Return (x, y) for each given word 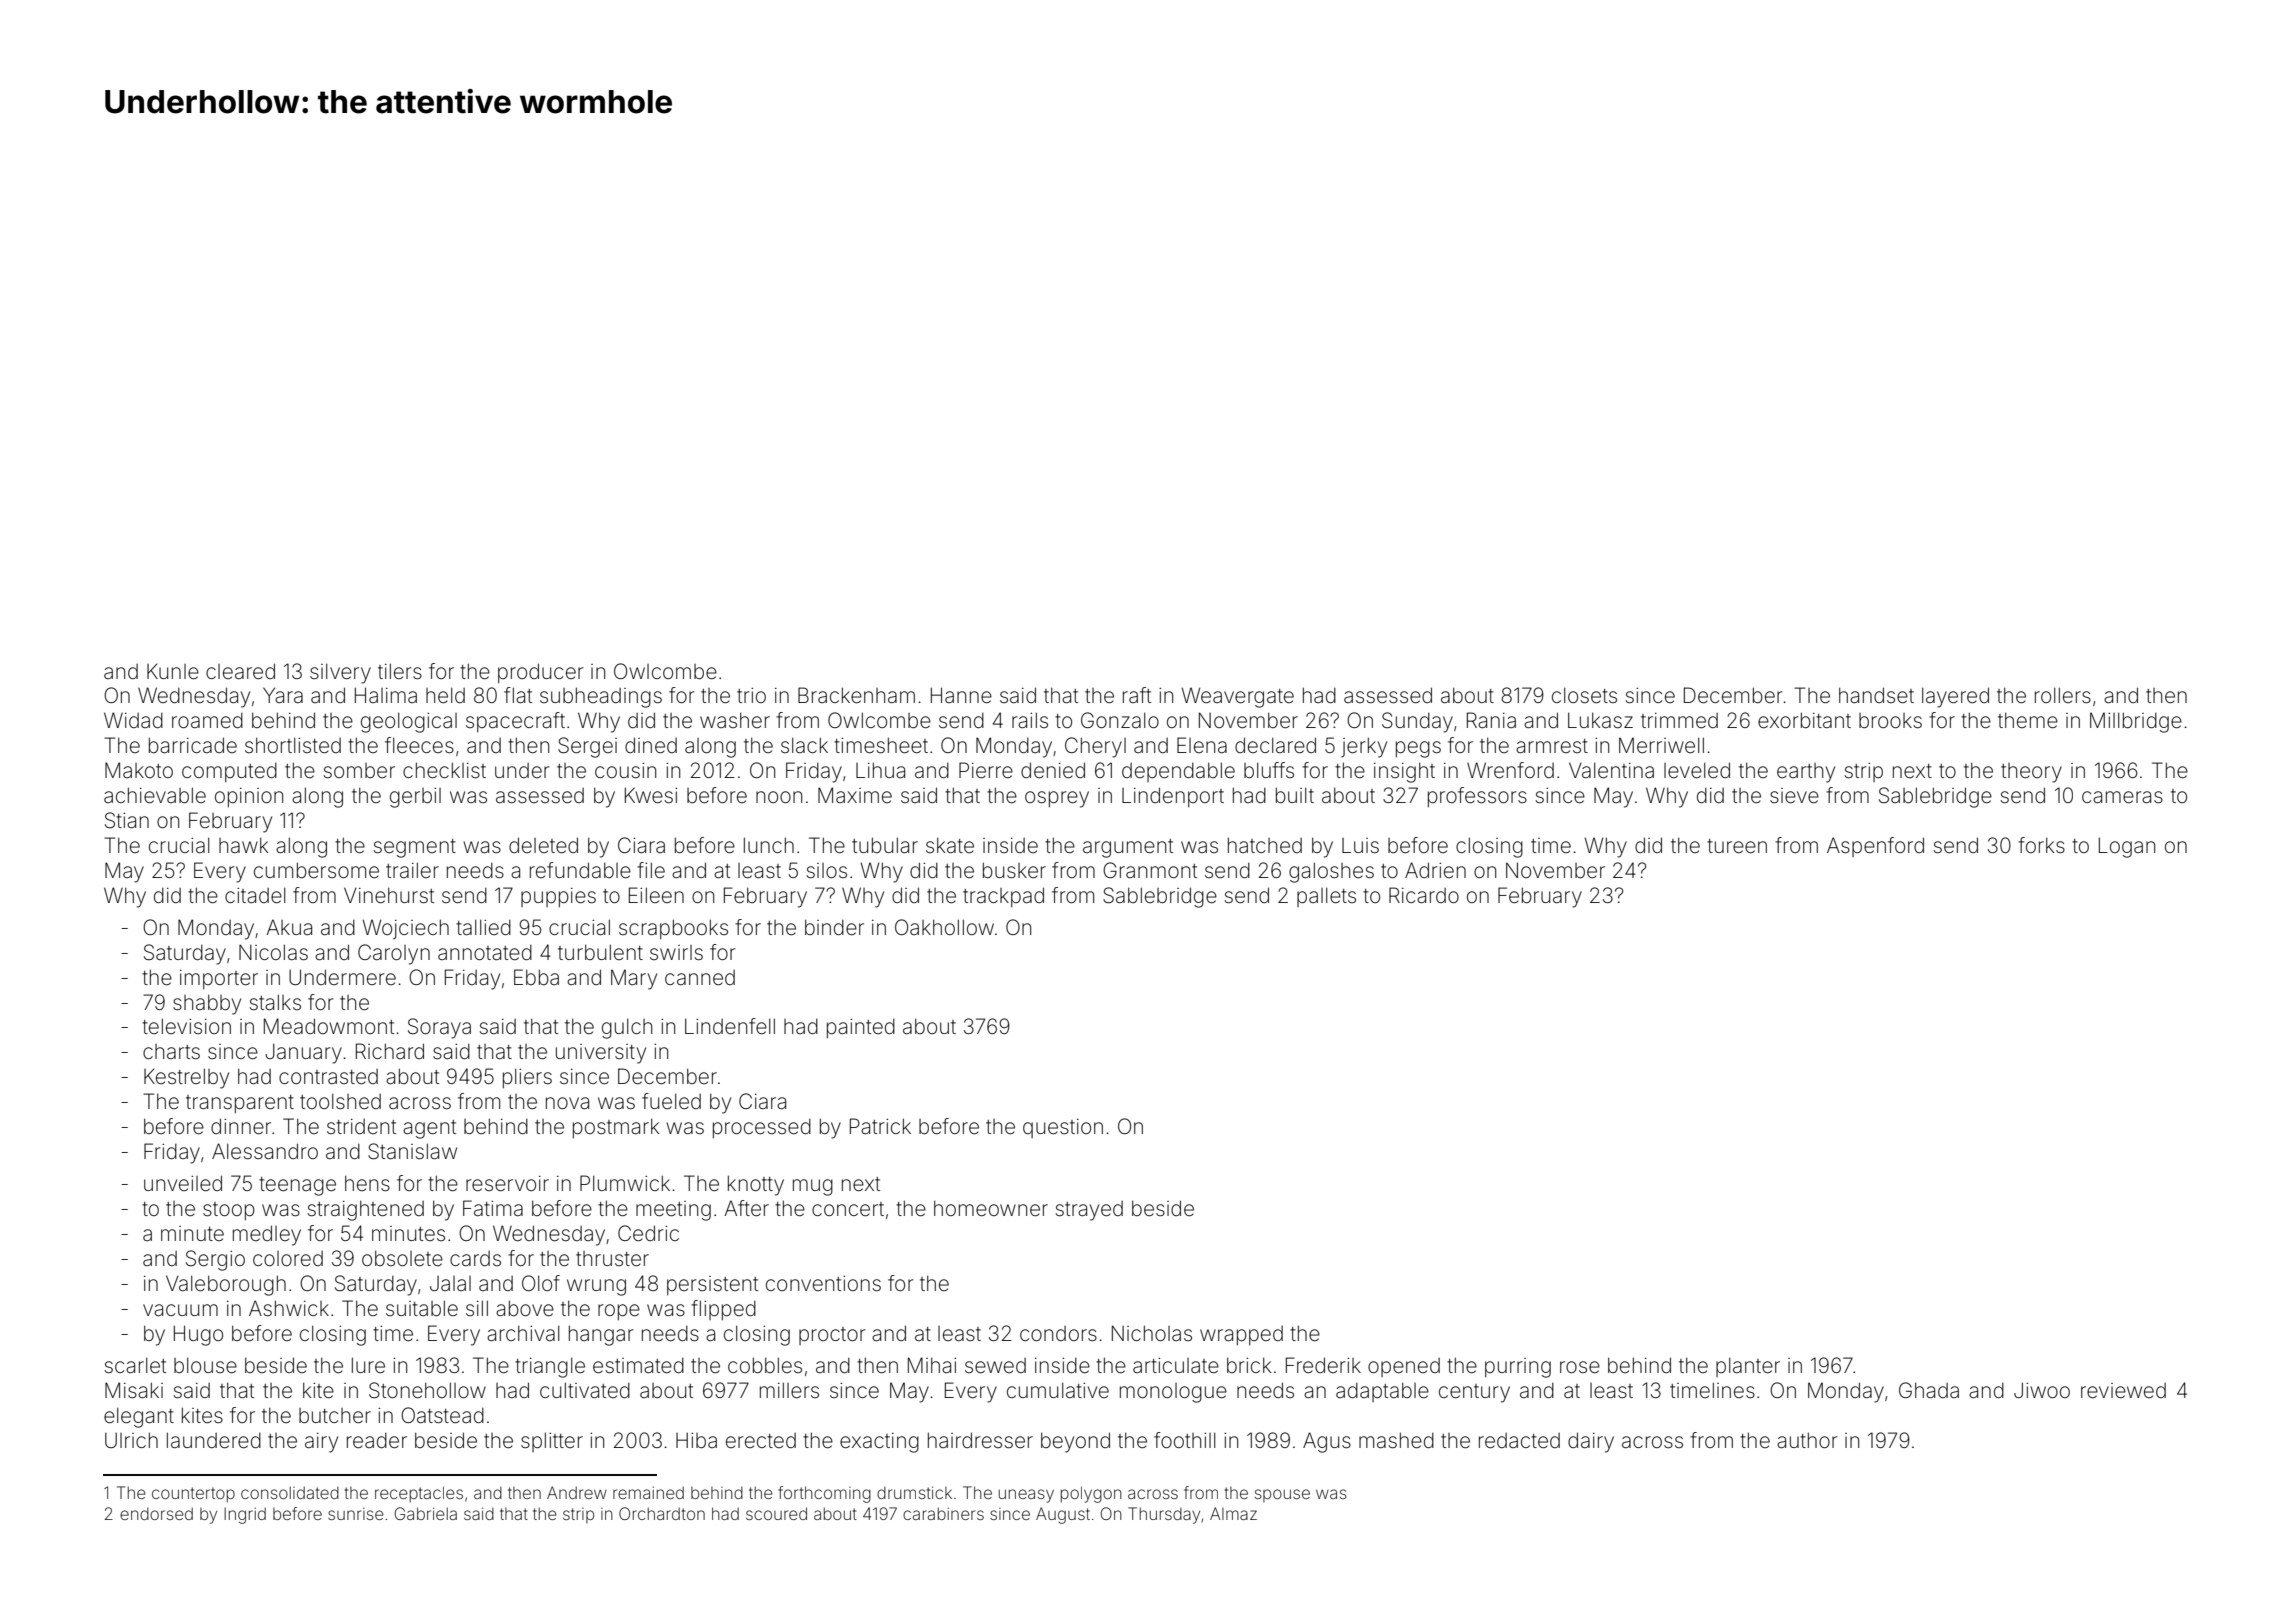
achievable (155, 795)
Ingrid (245, 1515)
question (1063, 1128)
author (1807, 1440)
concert (848, 1209)
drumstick (914, 1492)
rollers (2063, 695)
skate (950, 845)
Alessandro (265, 1151)
